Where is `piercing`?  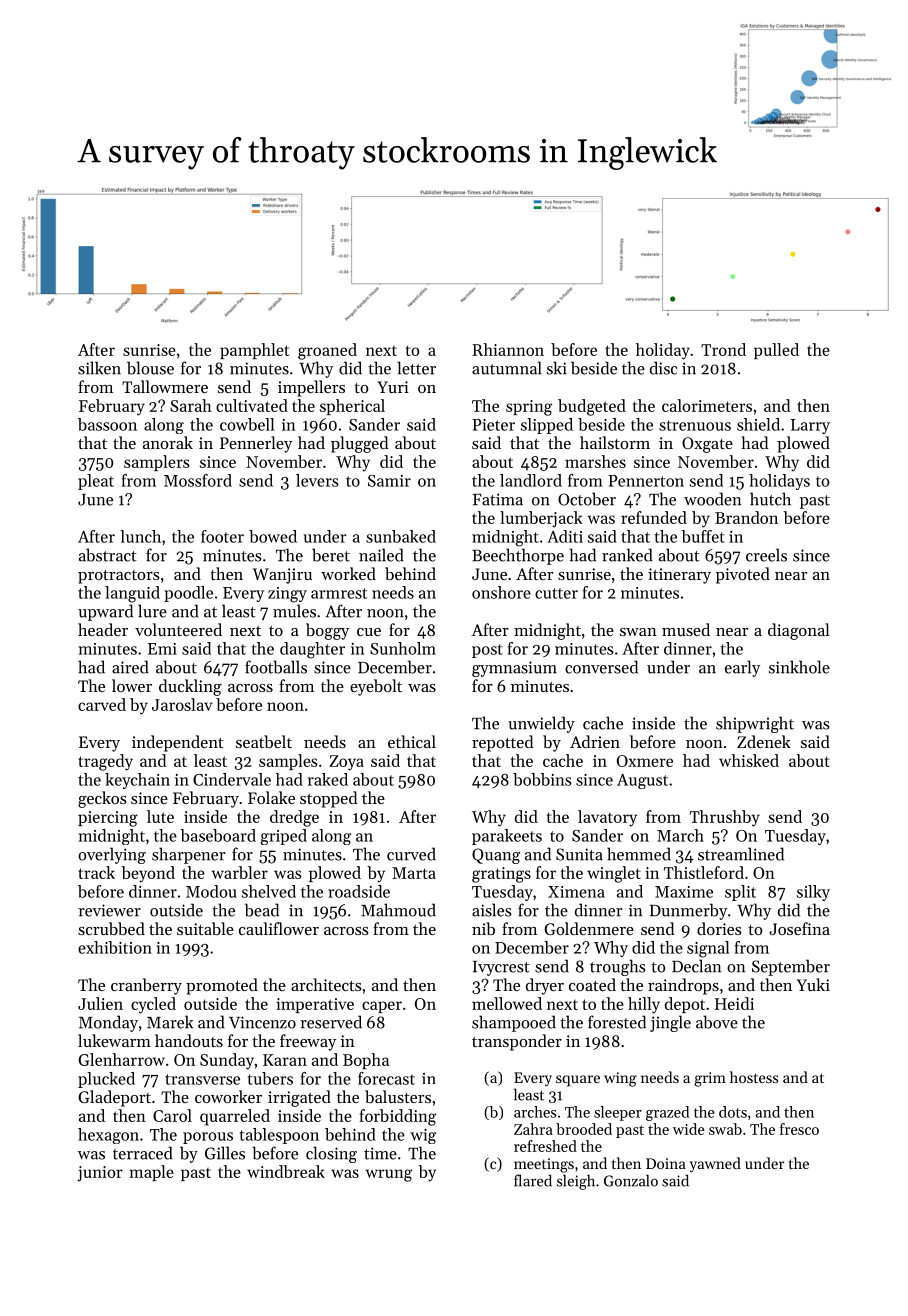 piercing is located at coordinates (108, 819).
